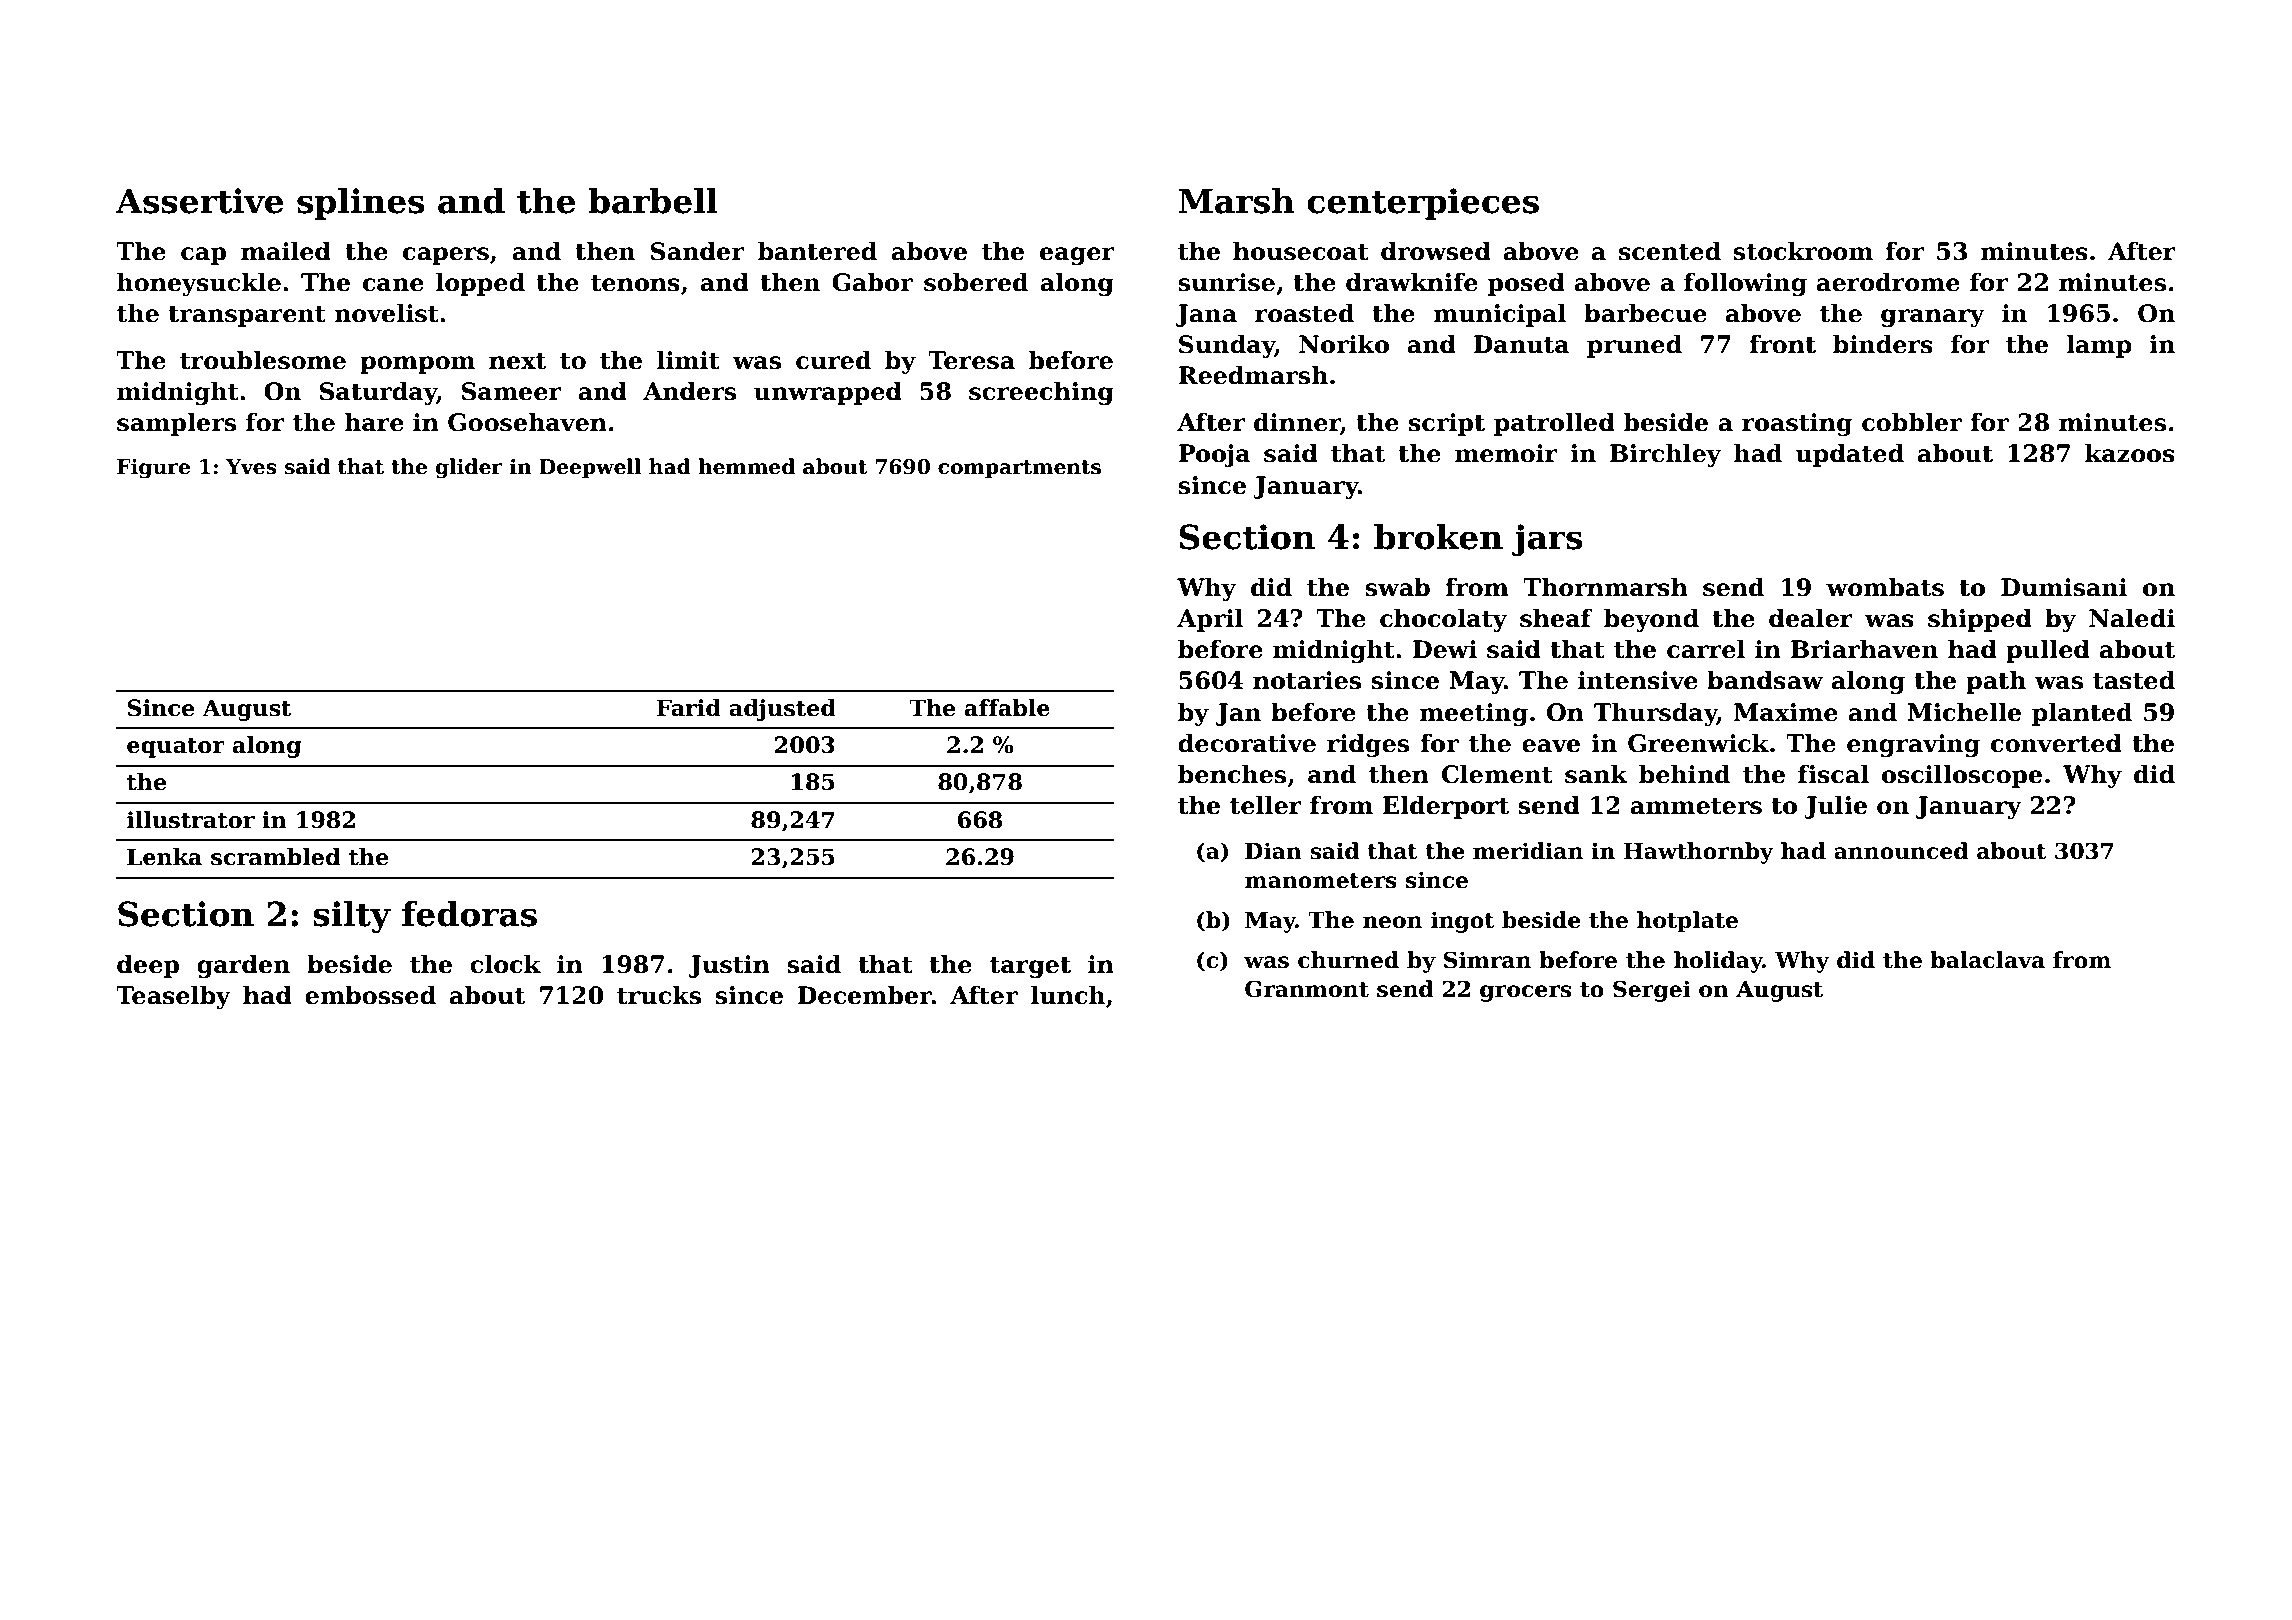 The image size is (2292, 1620). Describe the element at coordinates (1596, 774) in the document. I see `sank` at that location.
